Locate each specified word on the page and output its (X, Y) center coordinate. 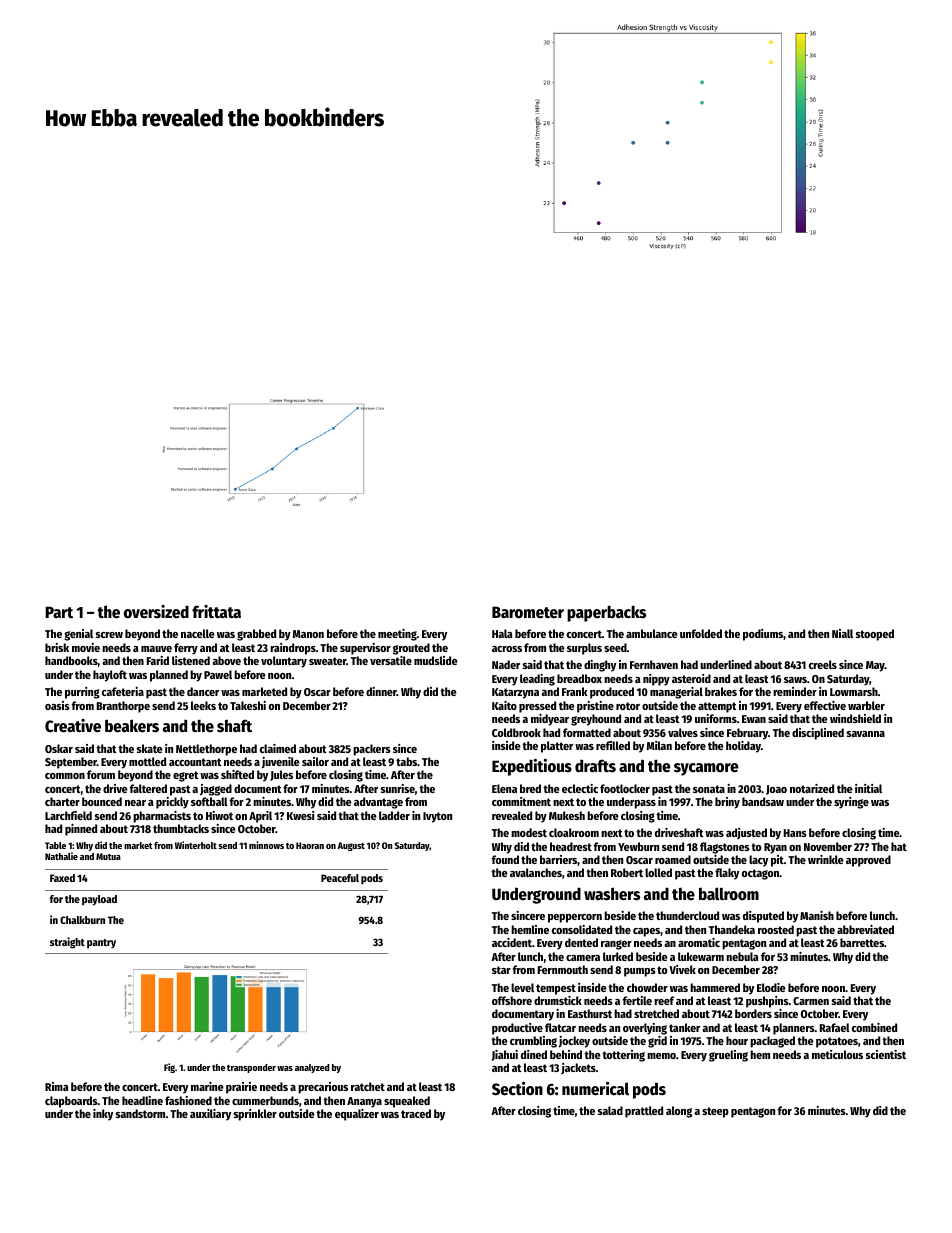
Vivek (682, 969)
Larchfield (68, 815)
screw (109, 635)
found (505, 859)
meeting (397, 635)
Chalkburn (82, 920)
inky (103, 1115)
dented (581, 942)
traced (416, 1113)
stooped (875, 635)
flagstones (725, 848)
